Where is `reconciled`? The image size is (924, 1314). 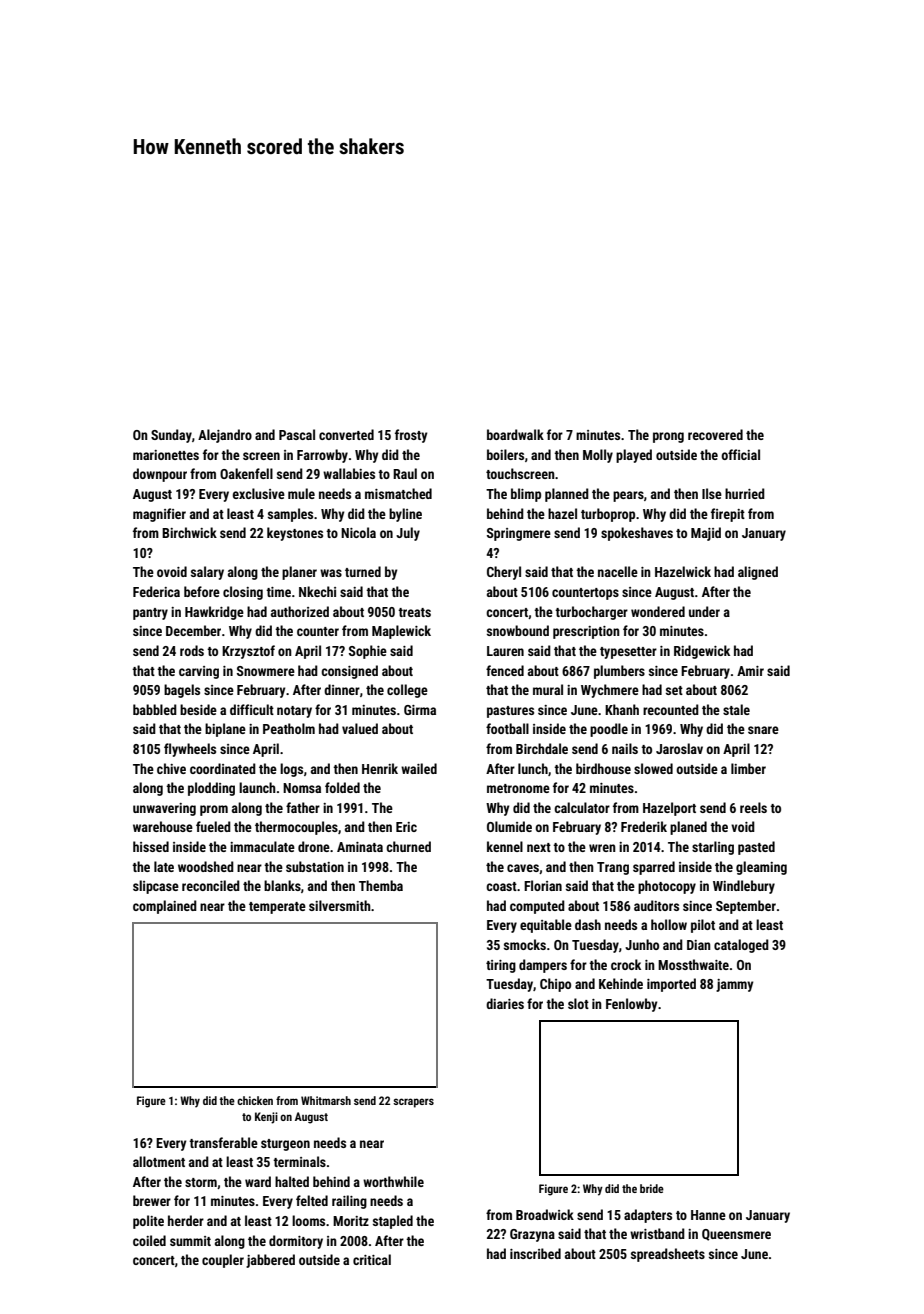
reconciled is located at coordinates (211, 885).
